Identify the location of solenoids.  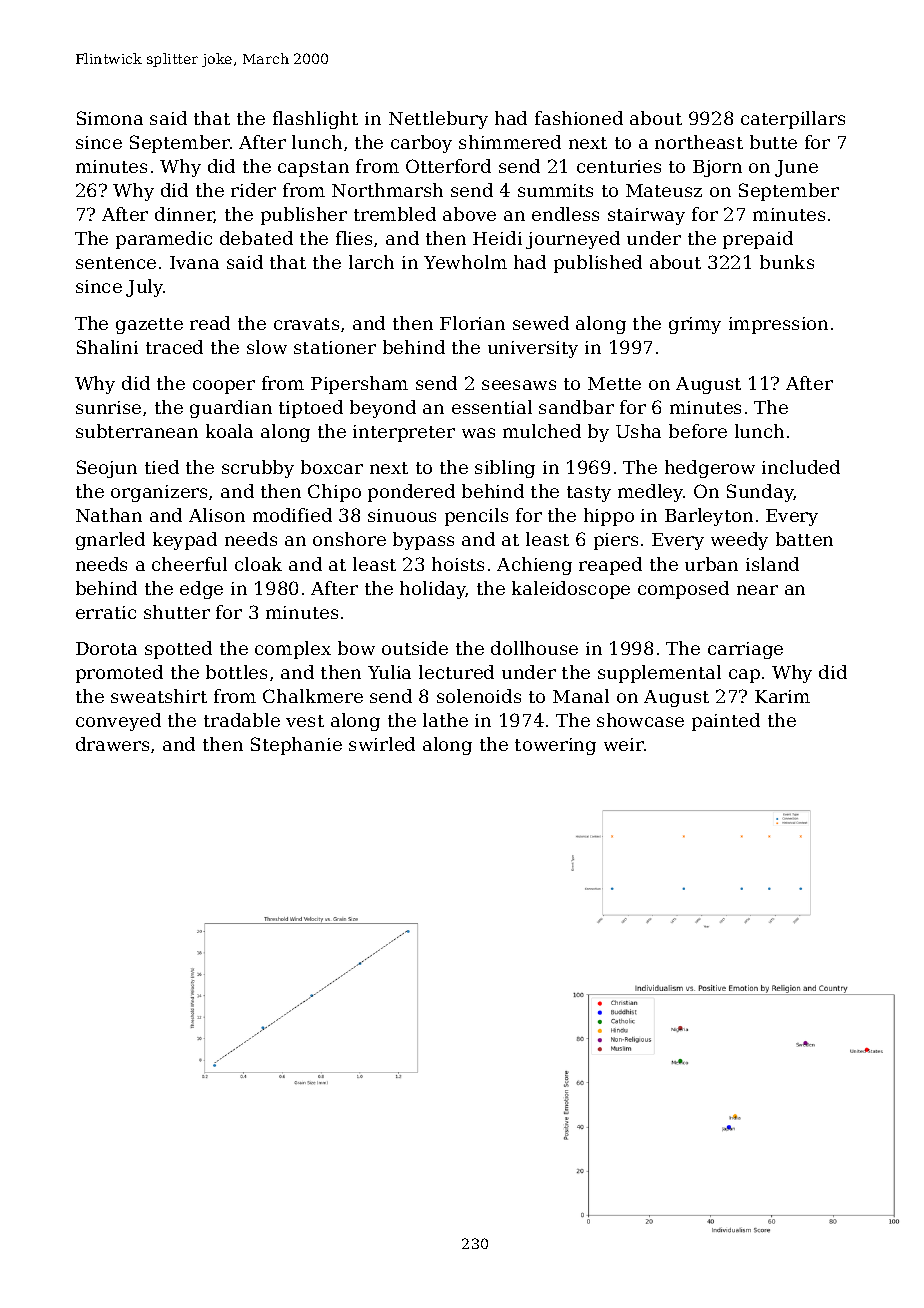
(479, 696).
